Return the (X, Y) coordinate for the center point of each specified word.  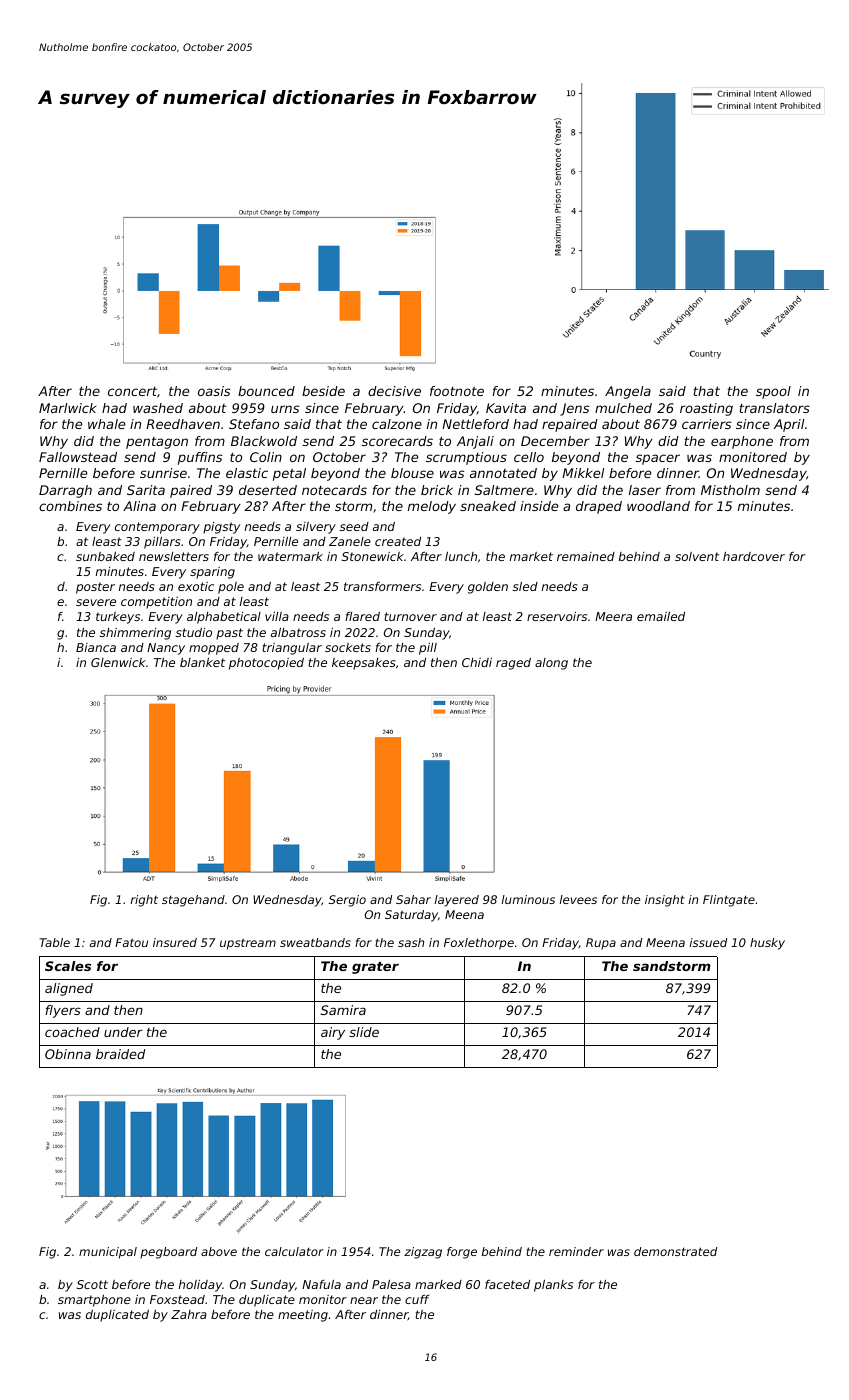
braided (120, 1054)
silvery (316, 528)
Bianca (96, 647)
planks (553, 1286)
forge (462, 1253)
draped (599, 507)
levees (578, 899)
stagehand (193, 901)
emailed (661, 616)
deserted (268, 490)
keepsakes (364, 664)
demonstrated (675, 1251)
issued (708, 942)
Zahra (189, 1314)
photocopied (266, 664)
